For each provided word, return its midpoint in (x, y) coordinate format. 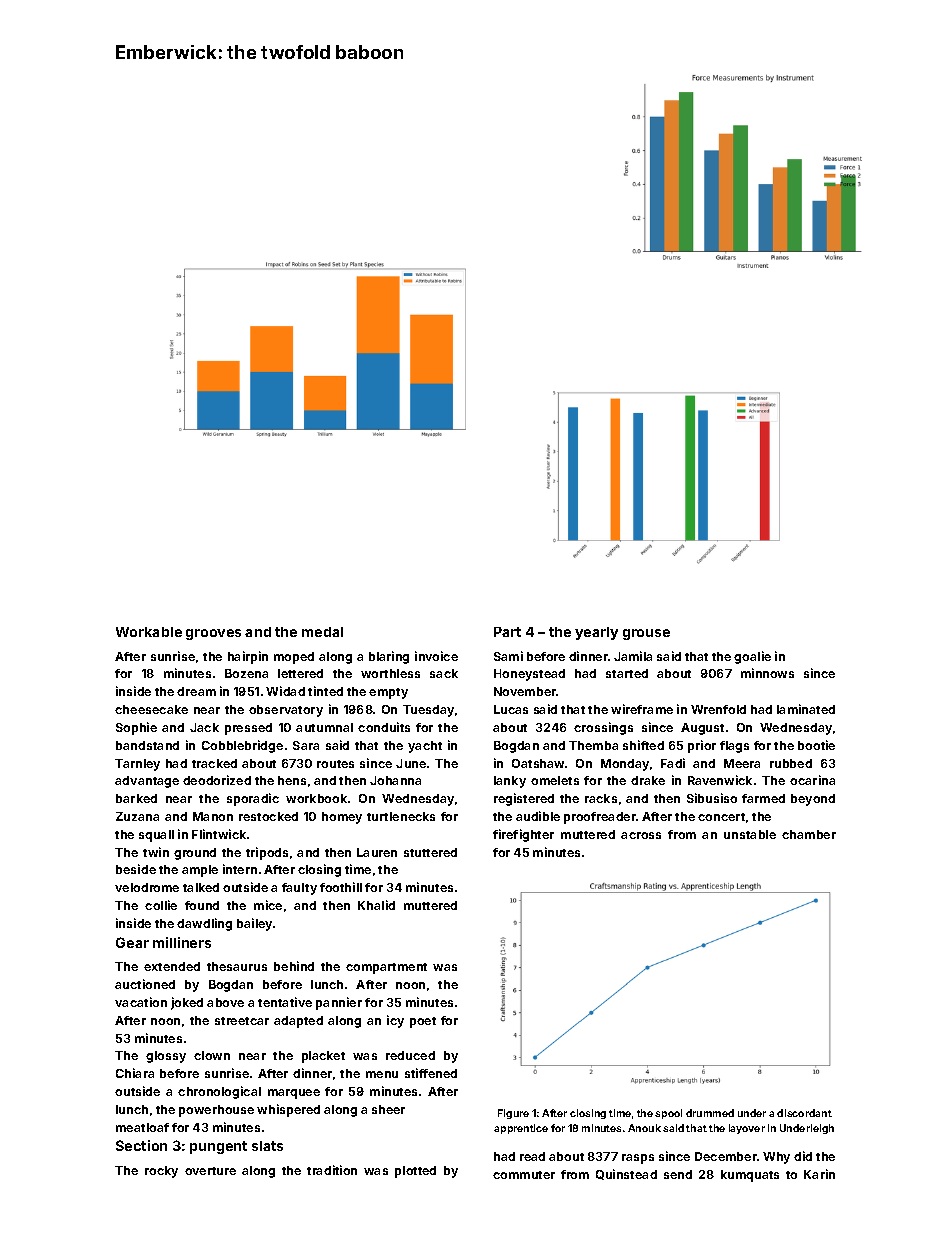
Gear (132, 942)
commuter (524, 1175)
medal (322, 632)
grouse (646, 634)
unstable (750, 834)
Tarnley (137, 765)
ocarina (812, 780)
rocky (161, 1172)
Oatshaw (538, 763)
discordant (804, 1113)
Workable (149, 632)
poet (423, 1022)
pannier (339, 1003)
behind (294, 966)
